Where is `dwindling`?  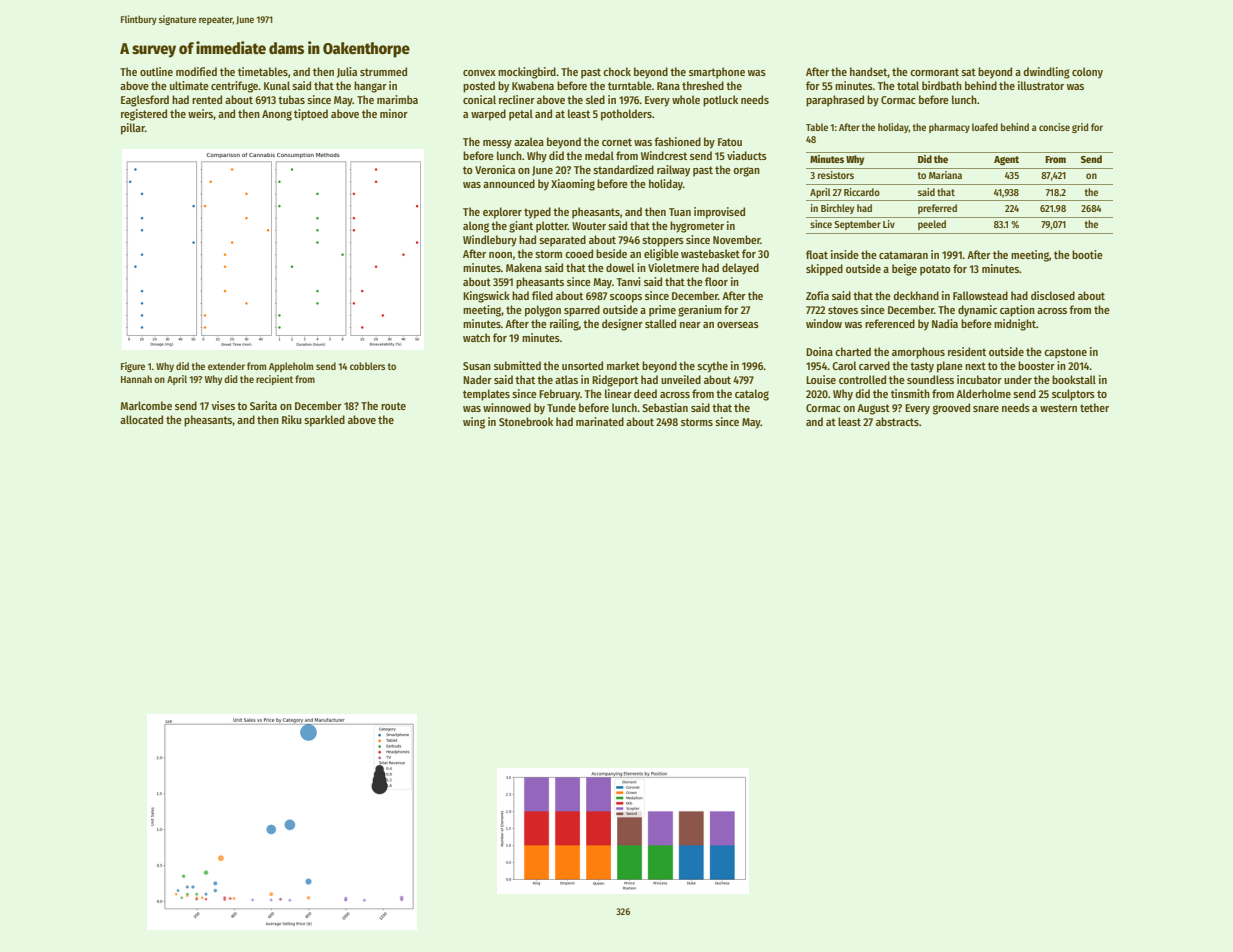 dwindling is located at coordinates (1046, 73).
